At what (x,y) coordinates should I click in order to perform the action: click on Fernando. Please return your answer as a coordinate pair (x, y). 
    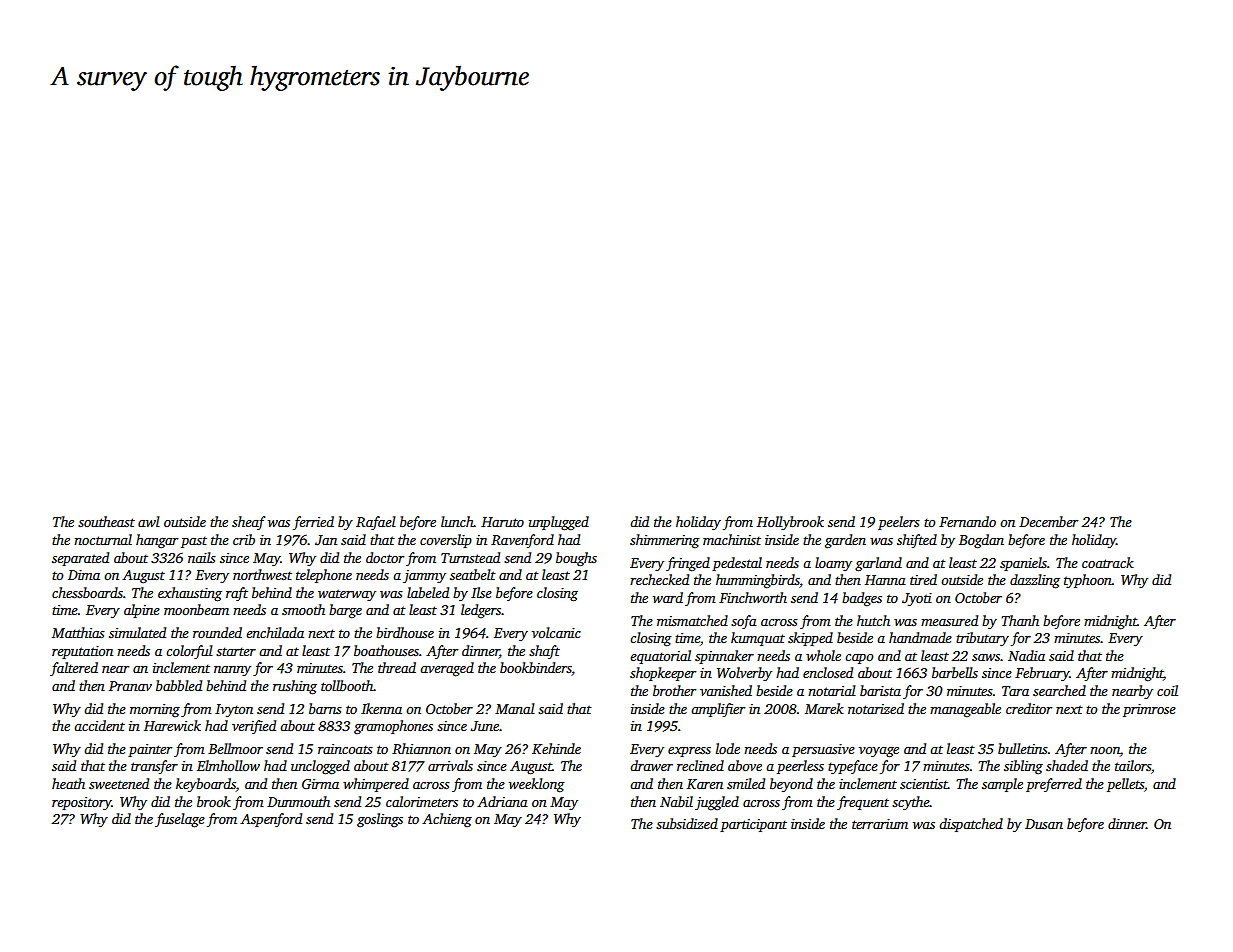
    Looking at the image, I should click on (967, 521).
